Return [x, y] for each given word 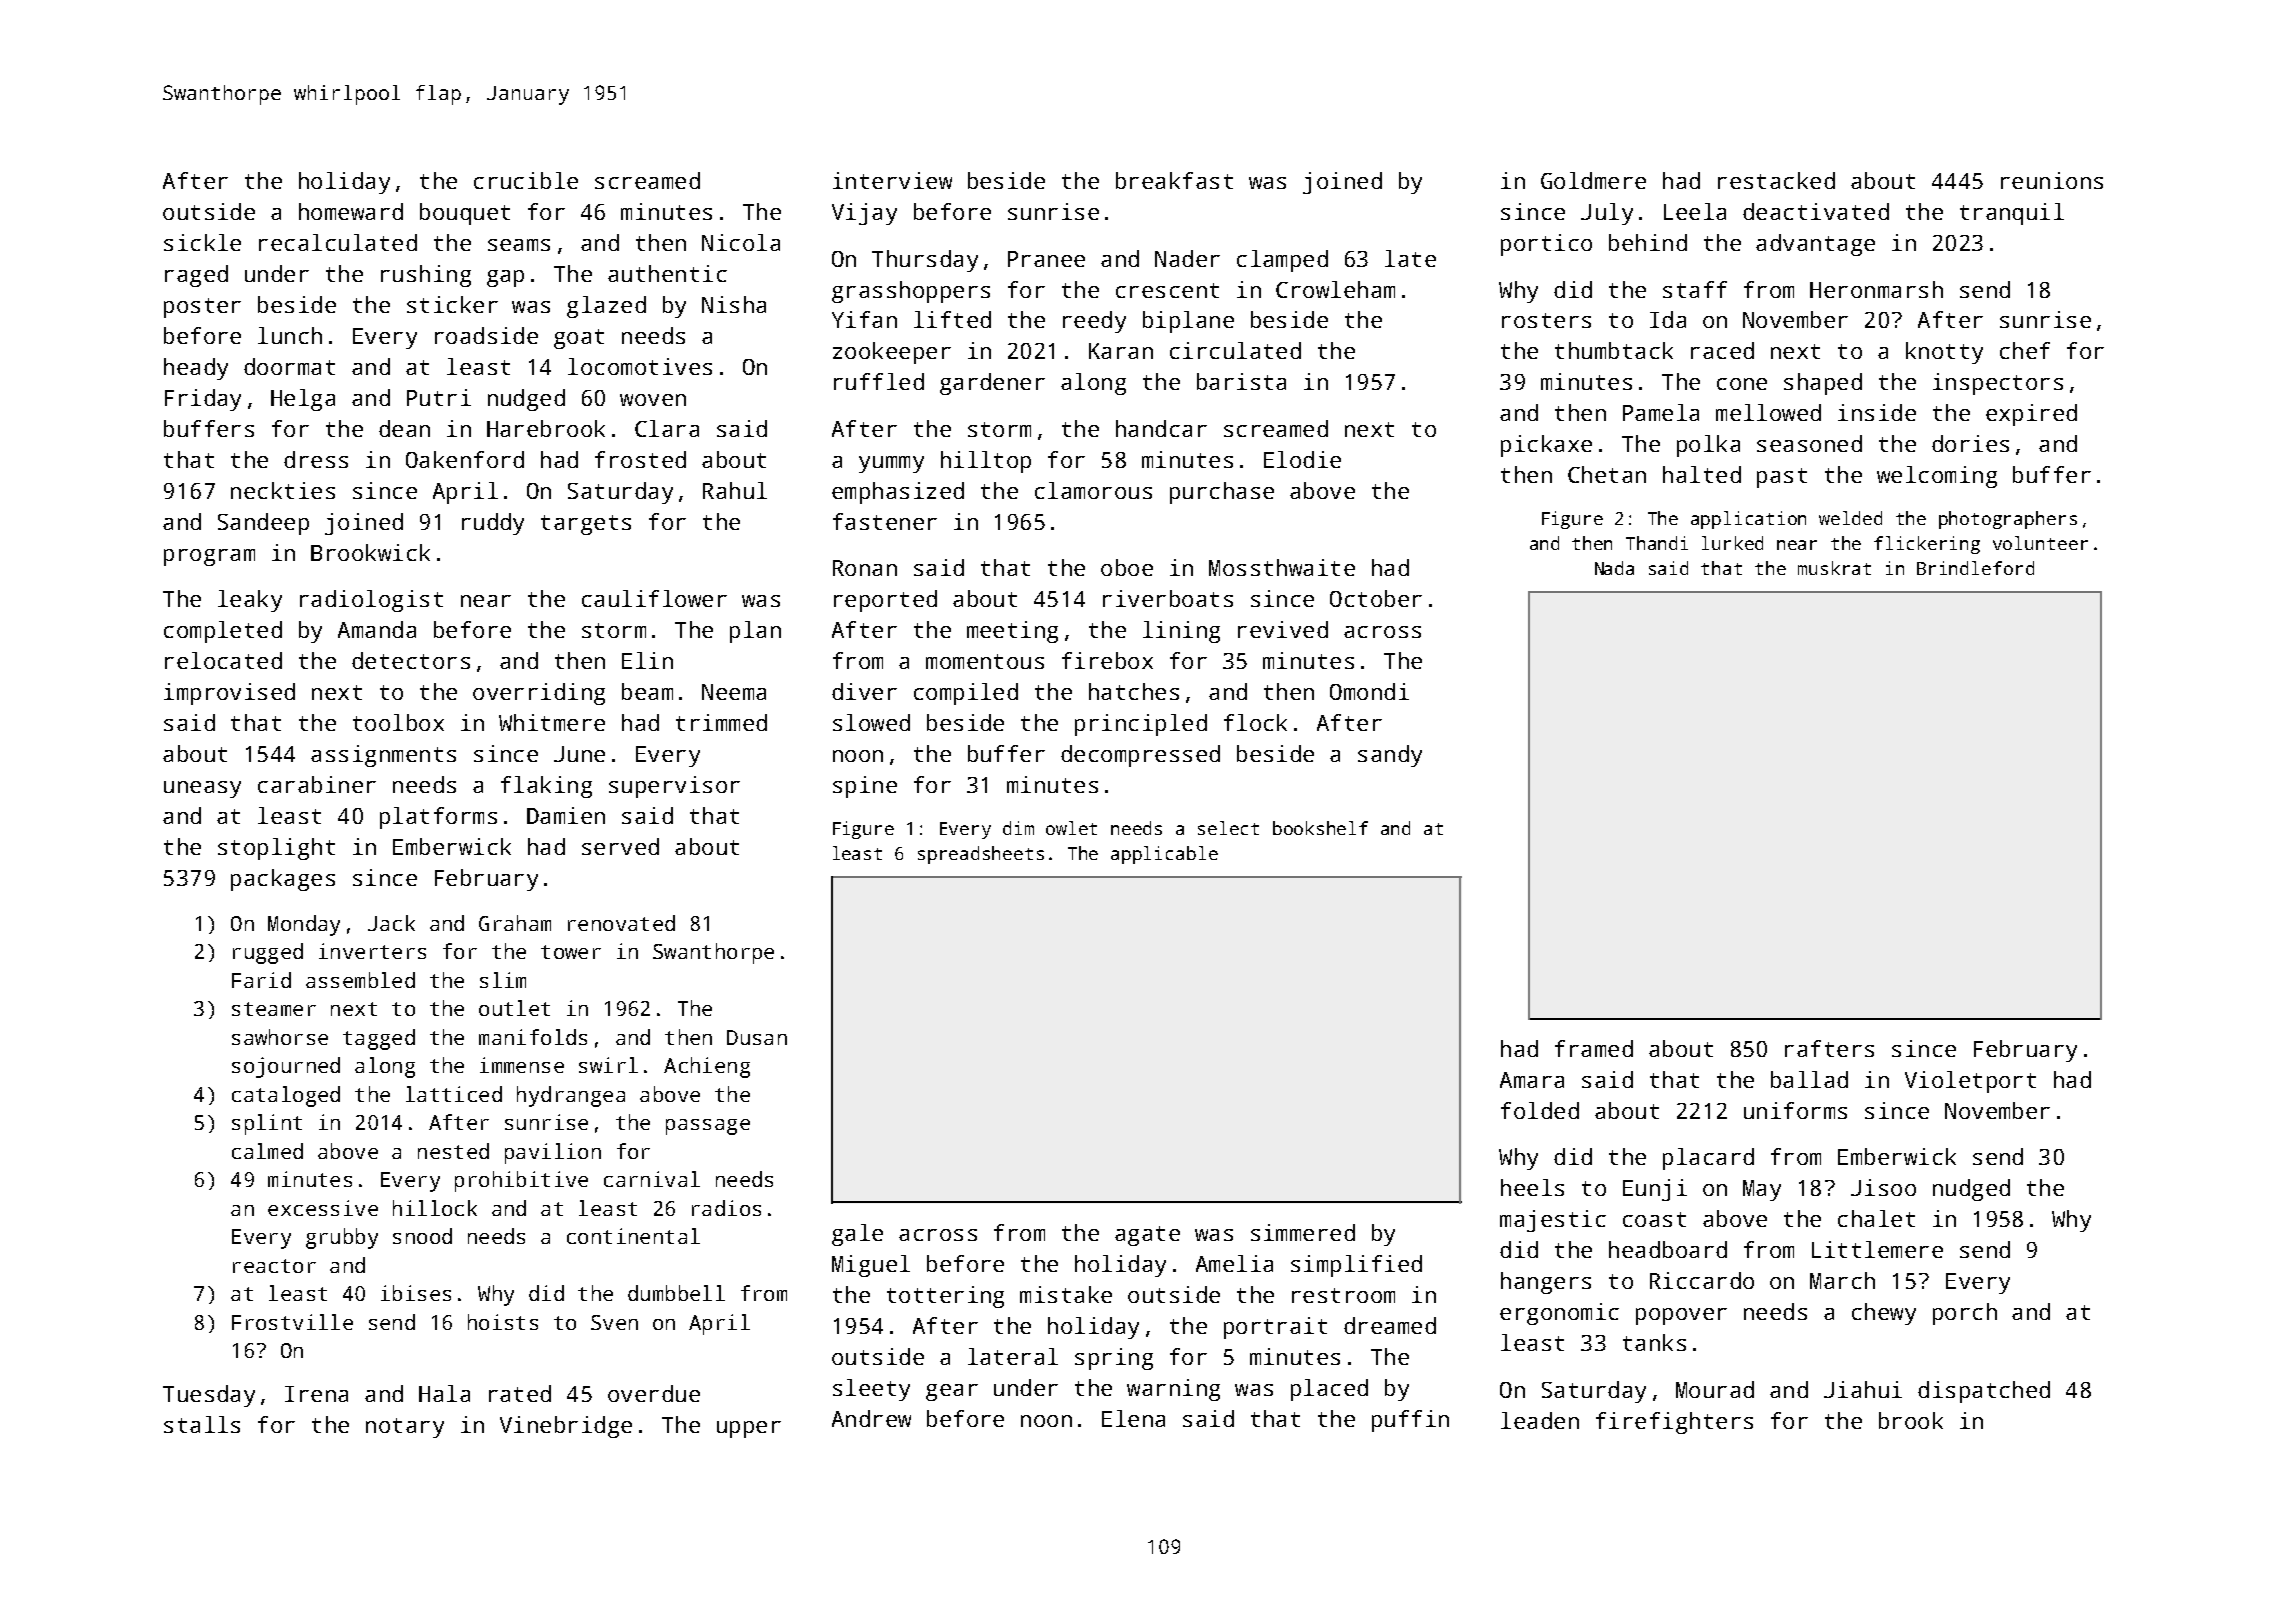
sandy [1390, 756]
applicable [1164, 855]
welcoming [1937, 477]
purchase [1222, 493]
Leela [1695, 211]
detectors [411, 660]
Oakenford [465, 459]
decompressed [1140, 756]
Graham [515, 923]
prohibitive [521, 1181]
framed [1594, 1048]
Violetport [1970, 1082]
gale [857, 1235]
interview [892, 180]
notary [405, 1428]
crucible [526, 180]
